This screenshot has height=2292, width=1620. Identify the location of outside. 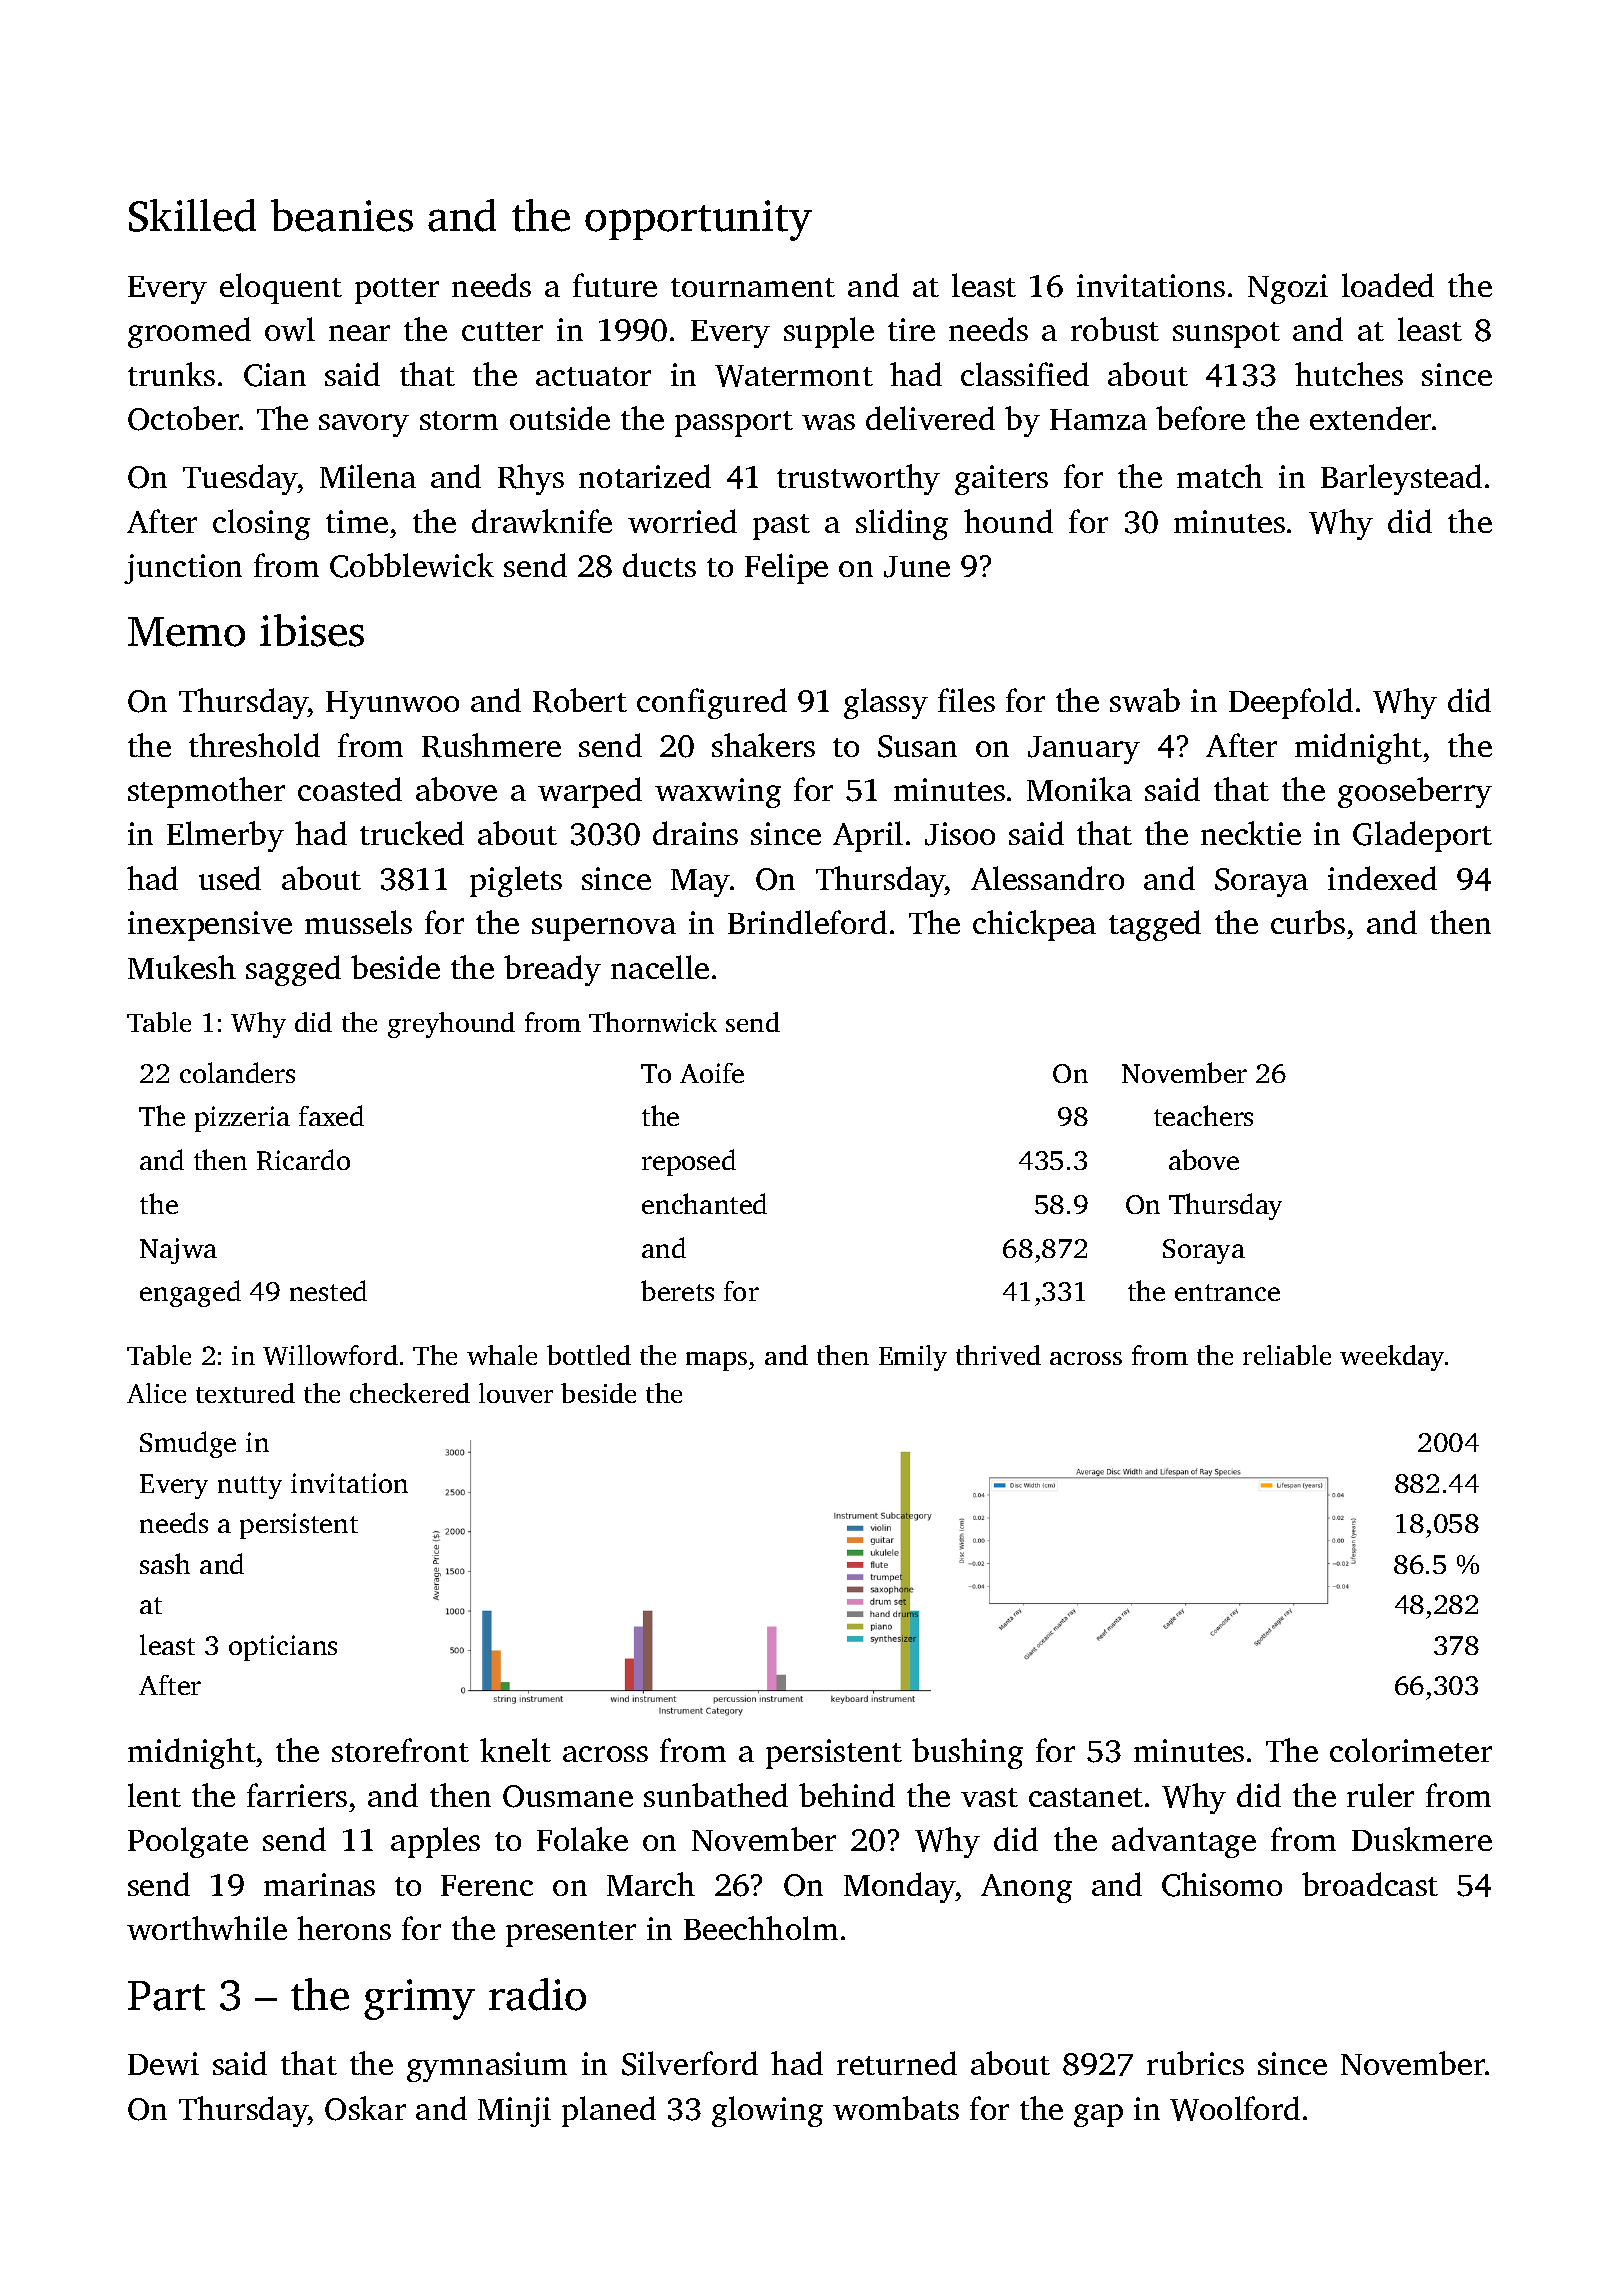
(560, 418).
